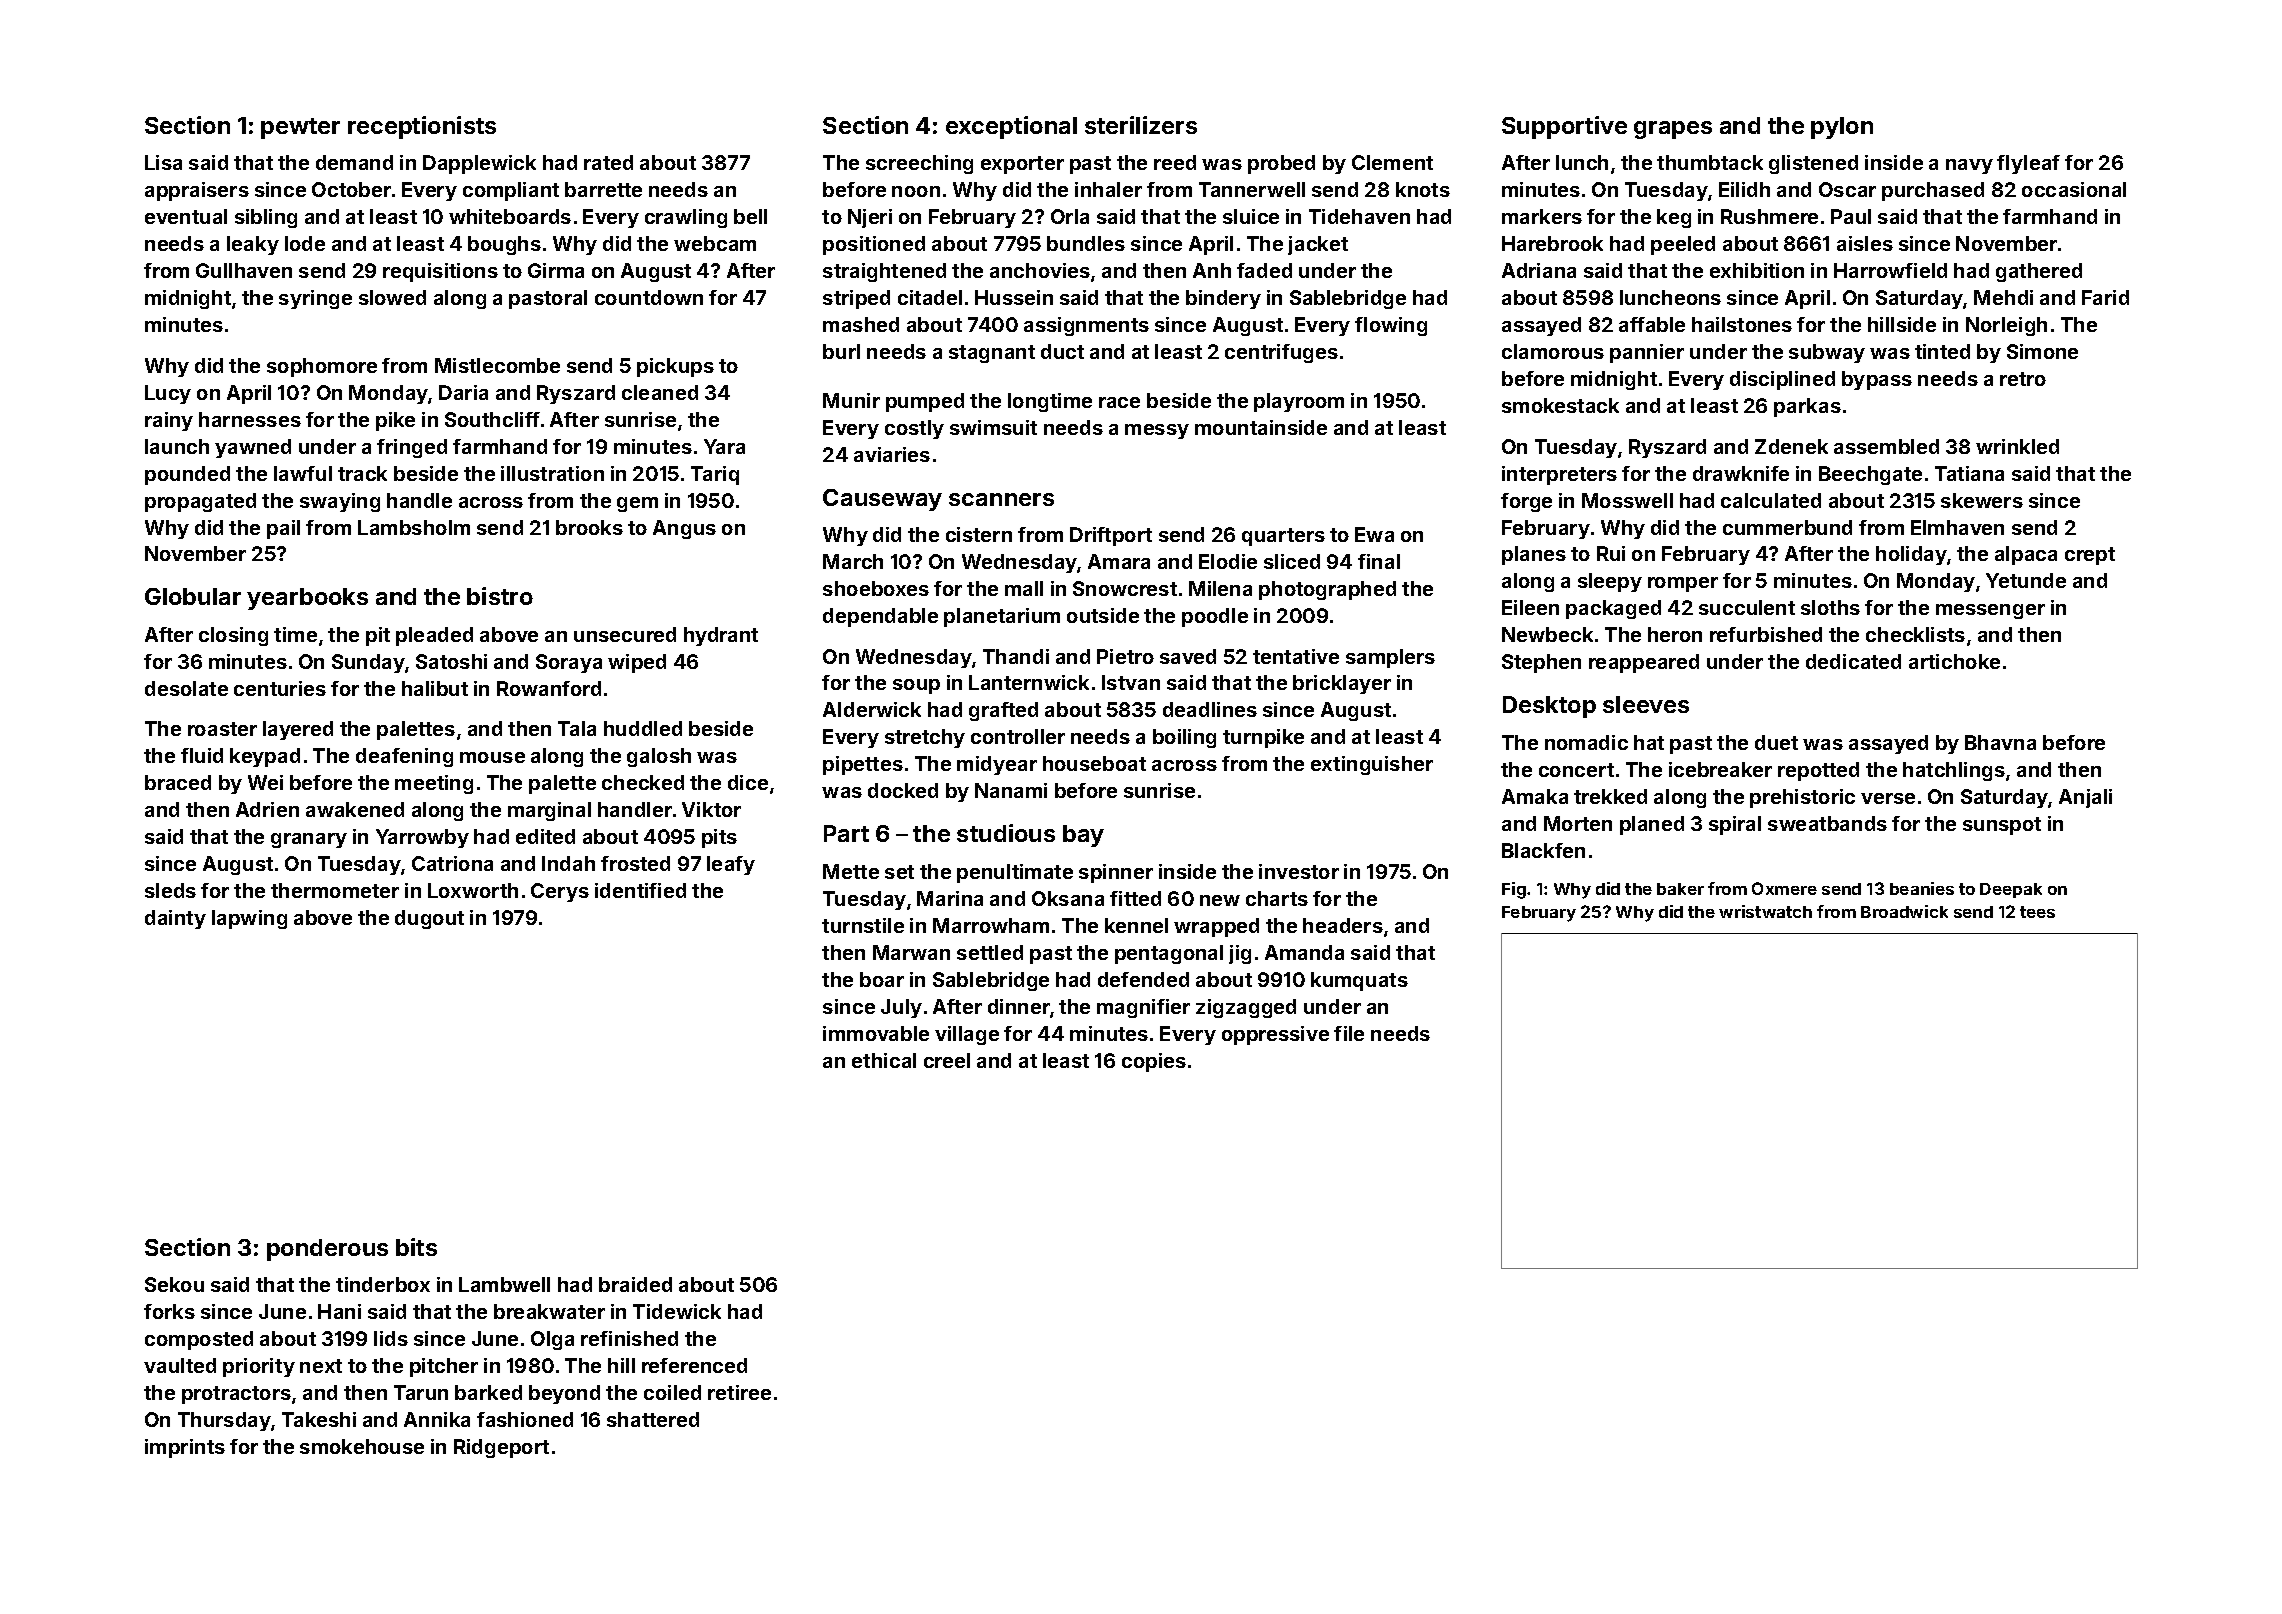  What do you see at coordinates (1220, 588) in the document?
I see `Milena` at bounding box center [1220, 588].
